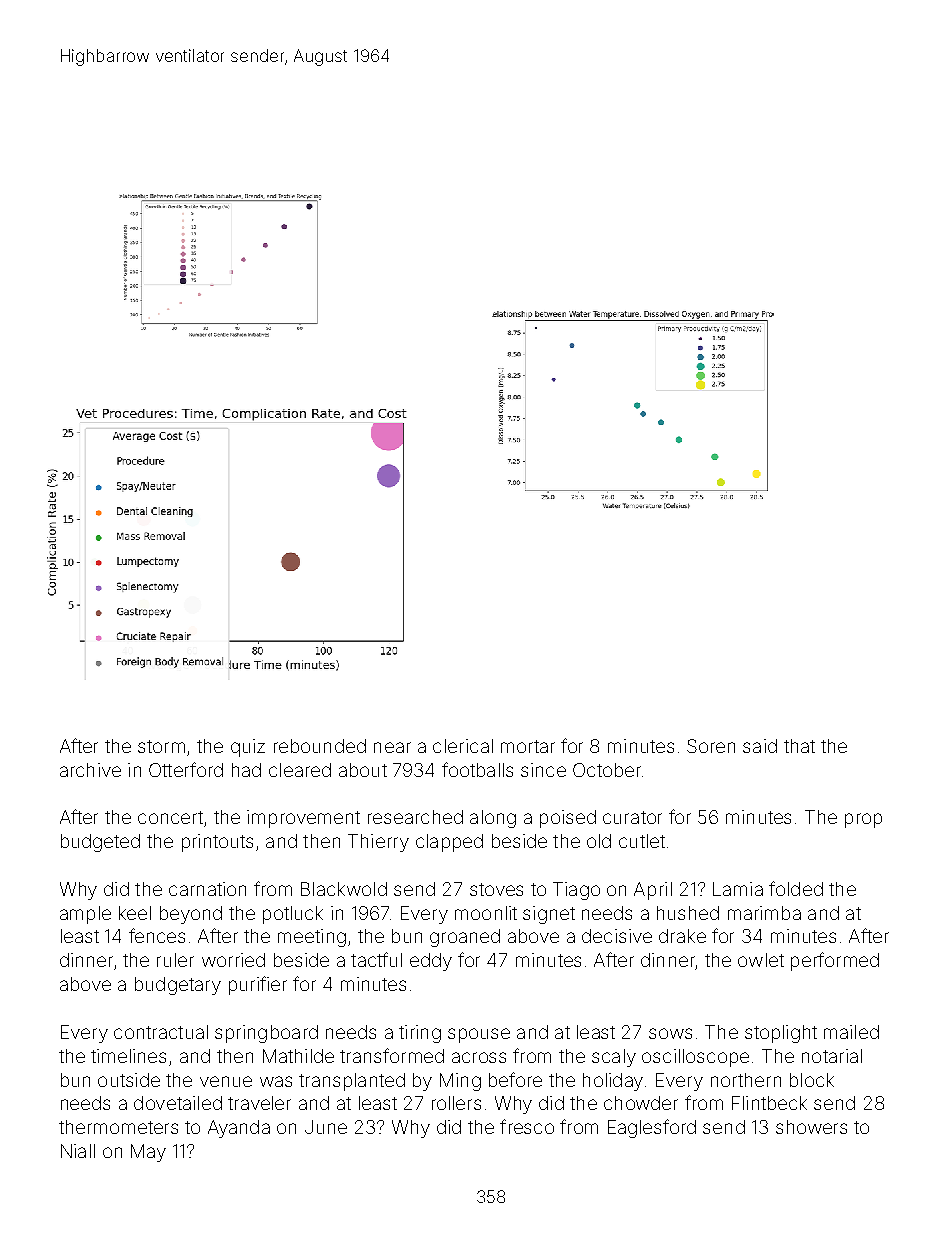 The height and width of the screenshot is (1233, 952). What do you see at coordinates (760, 746) in the screenshot?
I see `said` at bounding box center [760, 746].
